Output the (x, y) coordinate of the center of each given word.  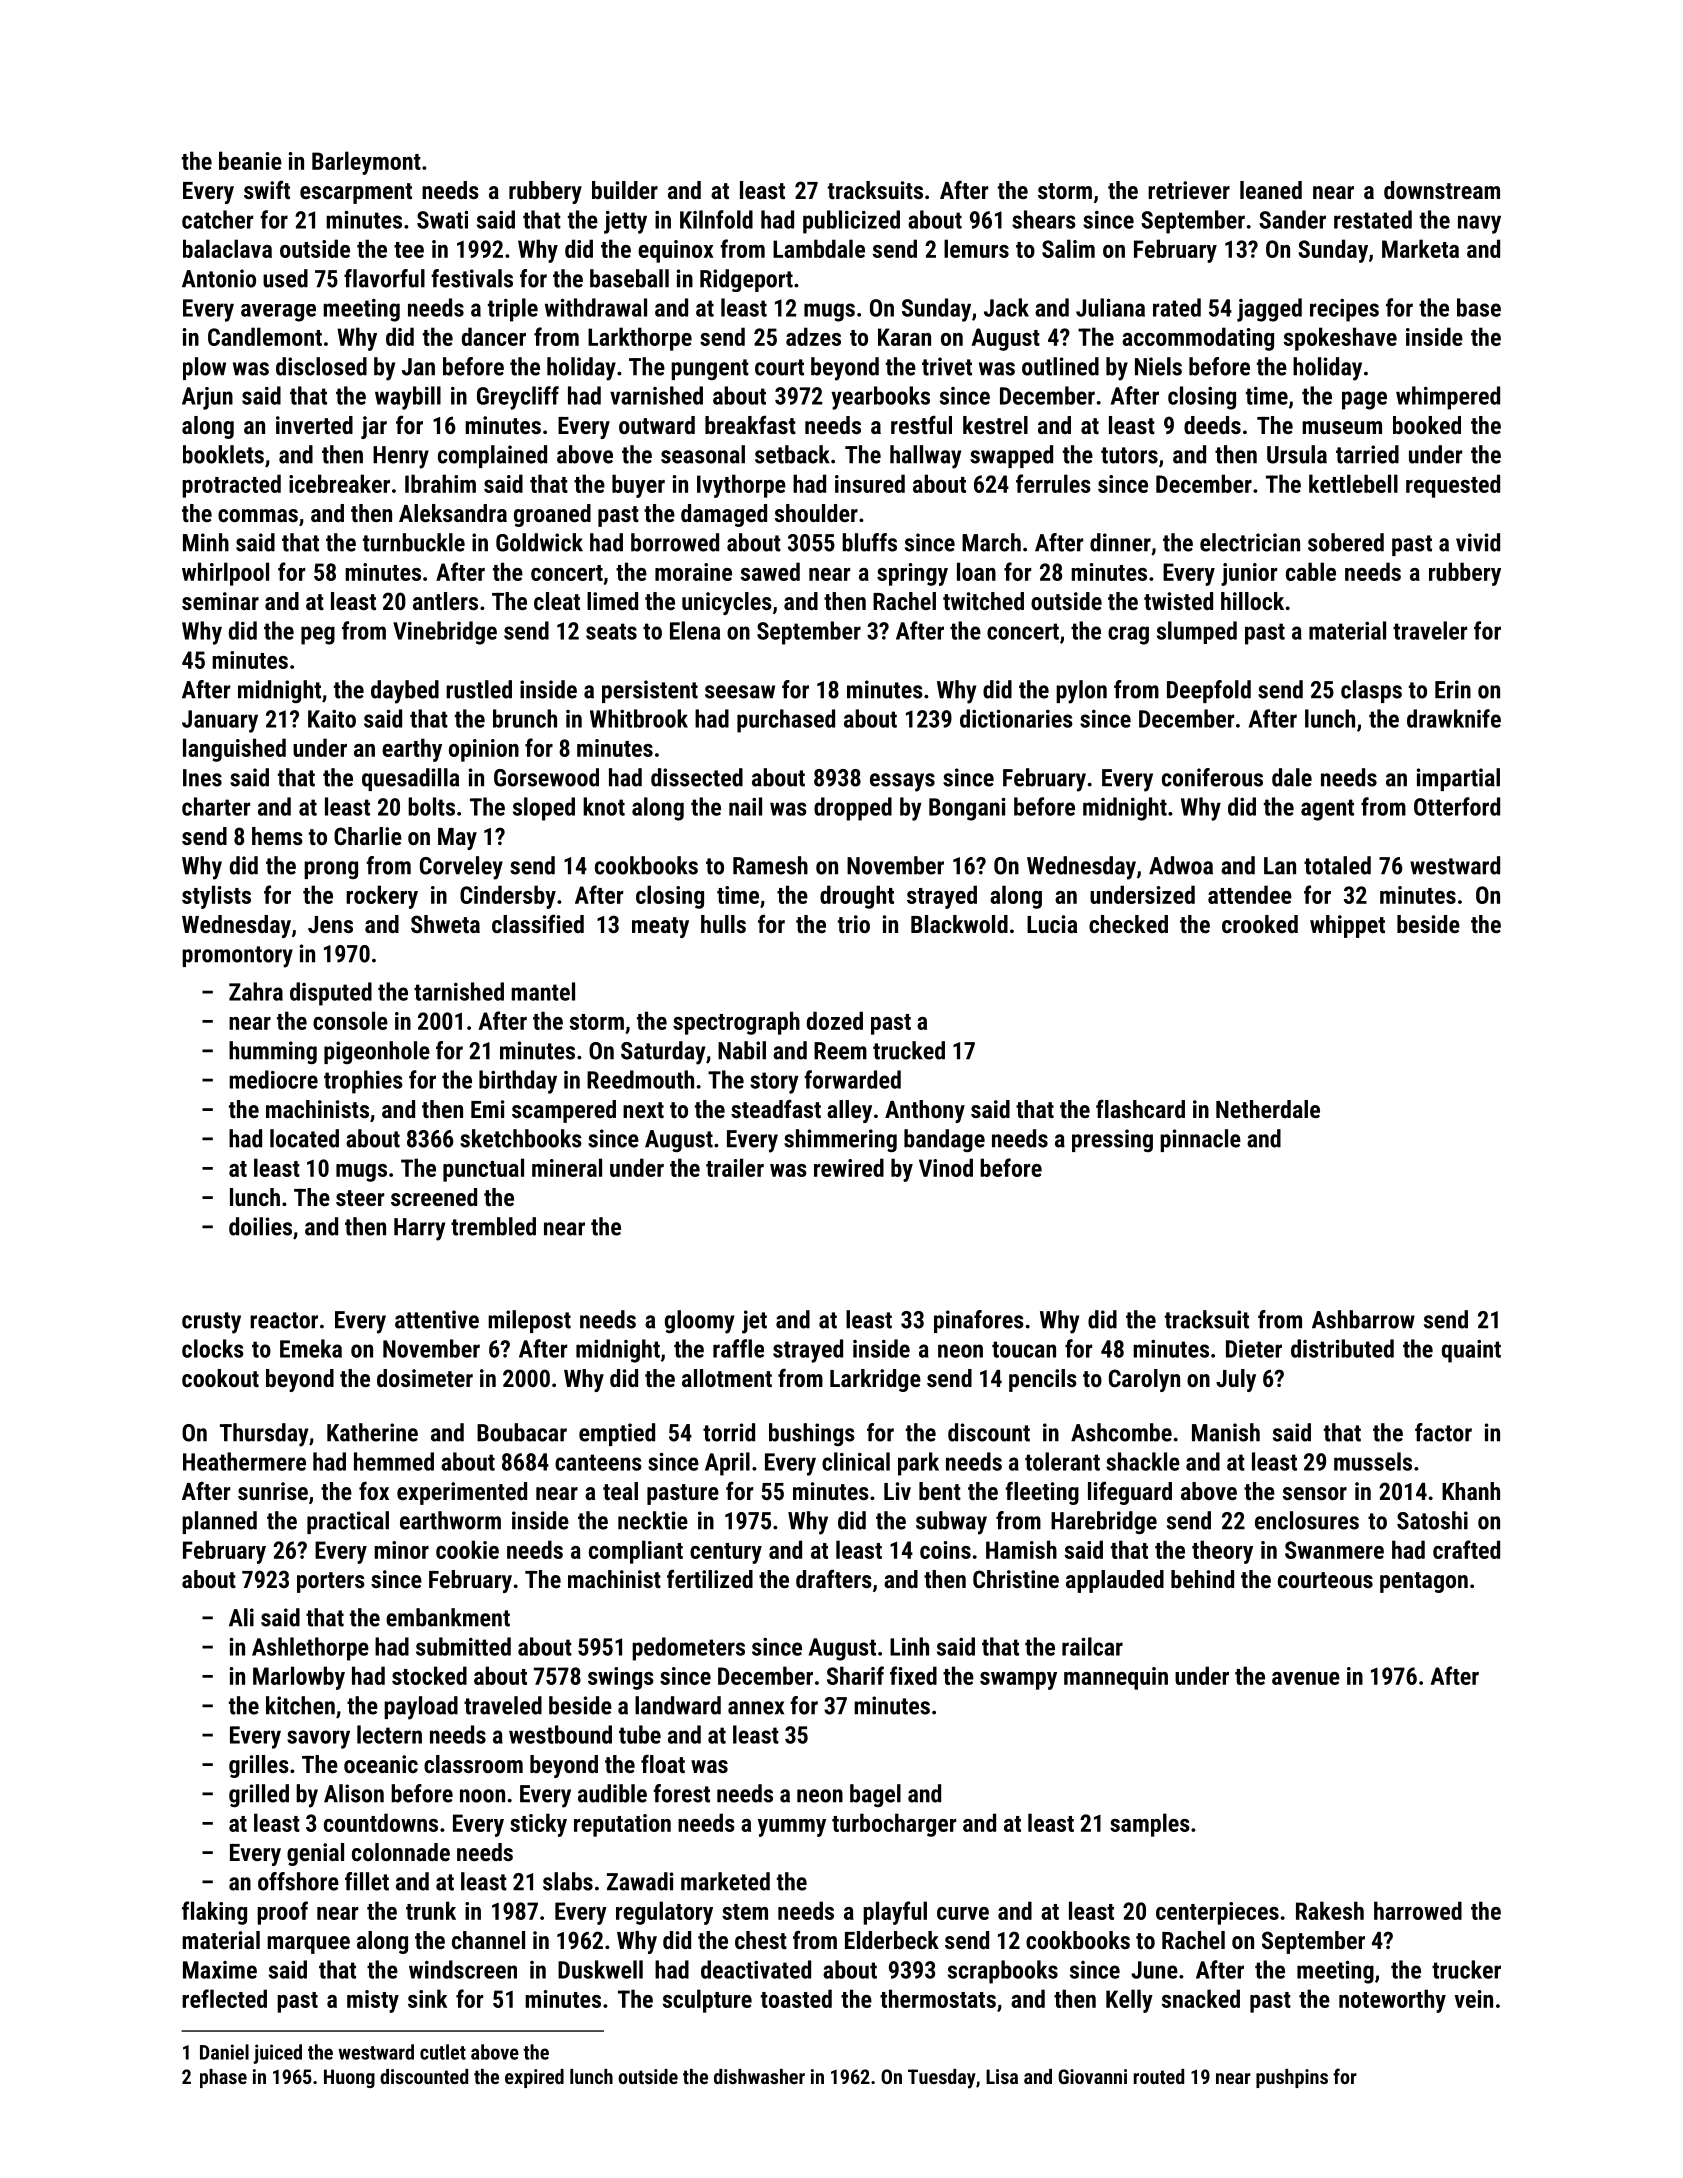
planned (219, 1522)
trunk (431, 1910)
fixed (913, 1675)
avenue (1306, 1678)
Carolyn (1144, 1380)
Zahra (256, 991)
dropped (853, 809)
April (727, 1464)
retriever (1189, 190)
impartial (1458, 779)
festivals (472, 278)
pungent (710, 369)
